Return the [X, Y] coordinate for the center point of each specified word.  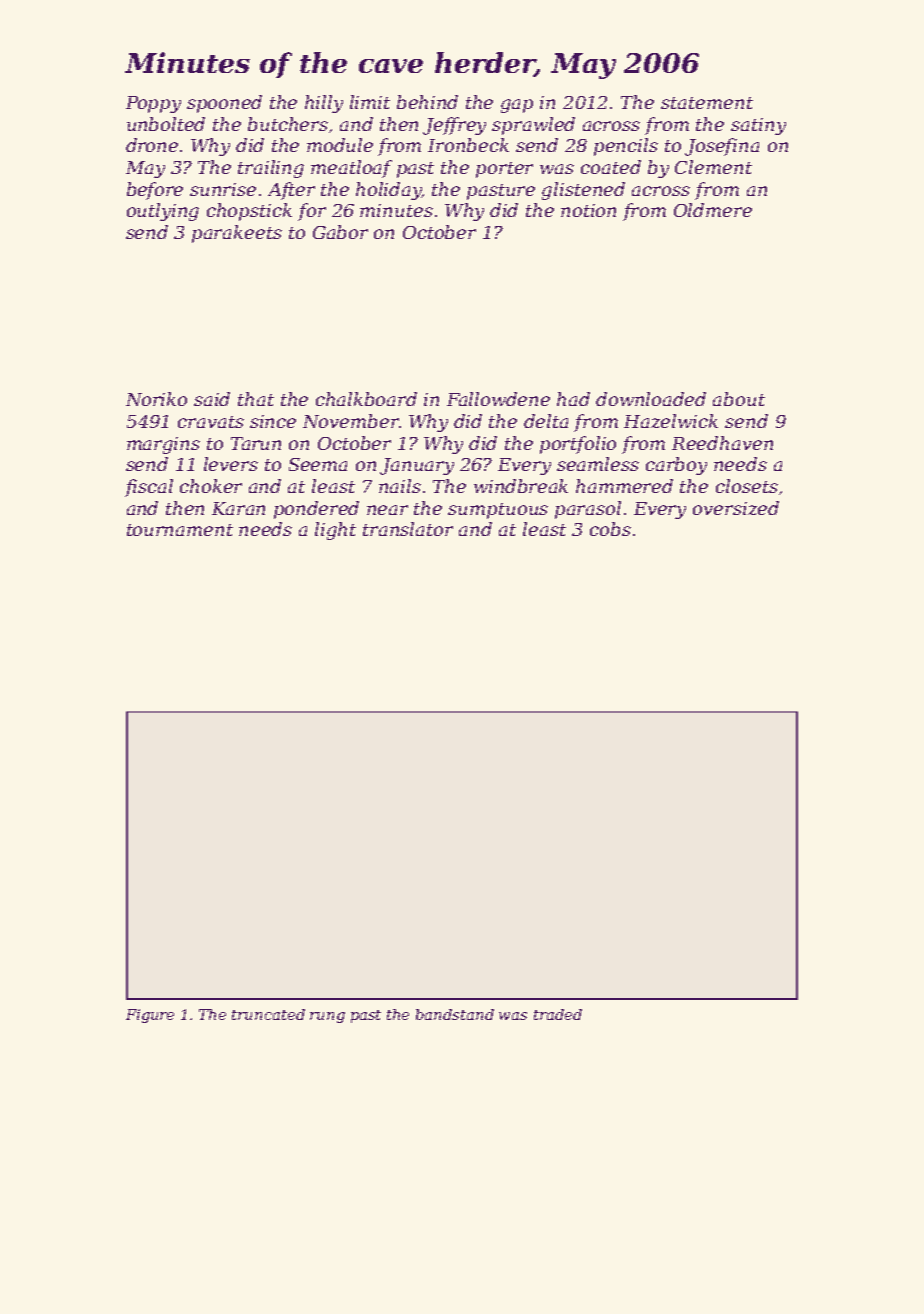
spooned [224, 104]
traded [558, 1014]
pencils [626, 147]
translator [408, 529]
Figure [150, 1016]
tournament [180, 530]
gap [517, 106]
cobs [610, 529]
